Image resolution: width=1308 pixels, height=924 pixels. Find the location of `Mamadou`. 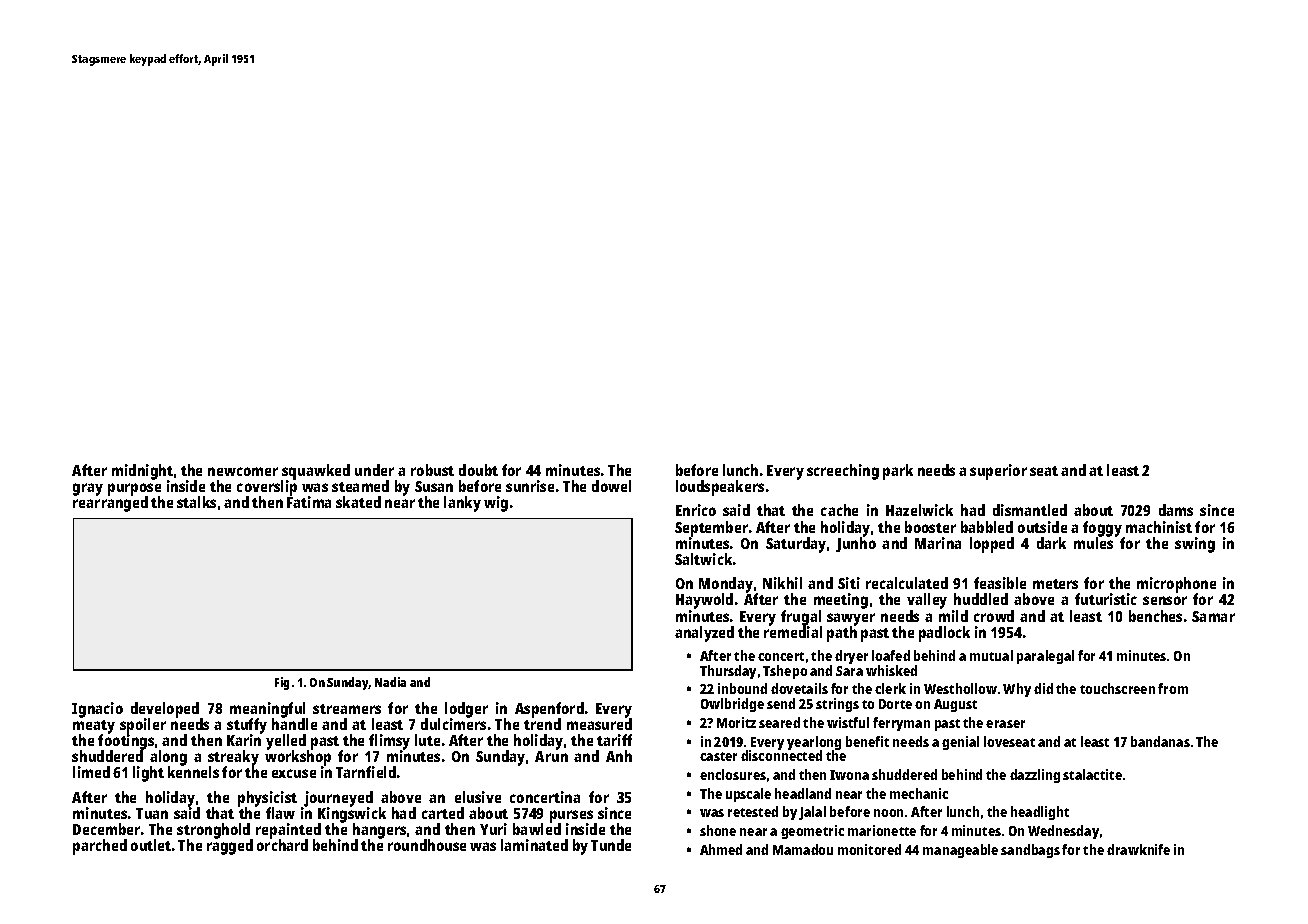

Mamadou is located at coordinates (803, 849).
